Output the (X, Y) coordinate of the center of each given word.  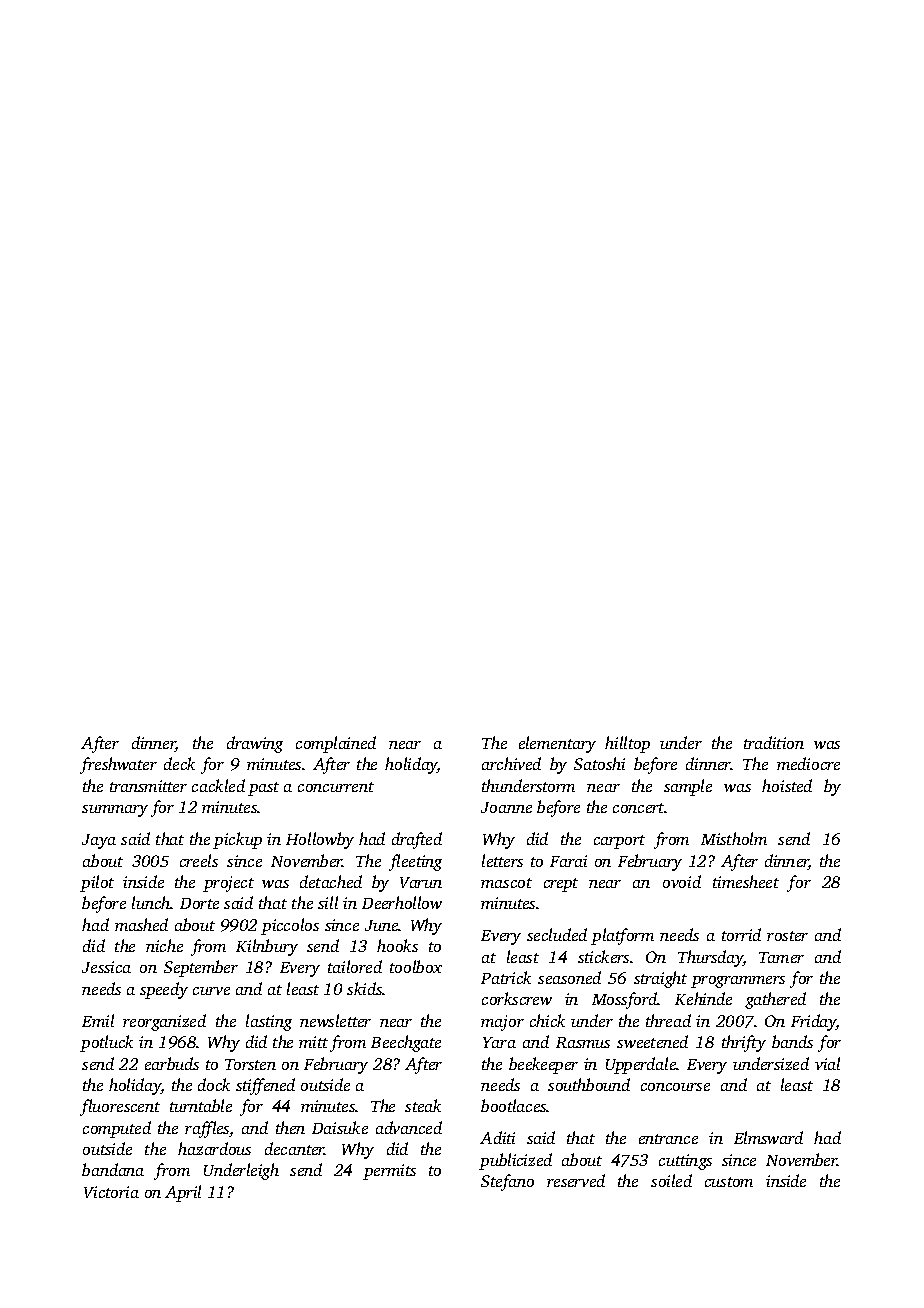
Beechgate (406, 1043)
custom (729, 1182)
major (502, 1023)
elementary (557, 744)
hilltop (627, 744)
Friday (814, 1022)
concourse (675, 1087)
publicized (515, 1161)
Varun (421, 882)
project (228, 884)
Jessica (106, 967)
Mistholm (734, 838)
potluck (106, 1043)
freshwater (118, 765)
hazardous (214, 1148)
